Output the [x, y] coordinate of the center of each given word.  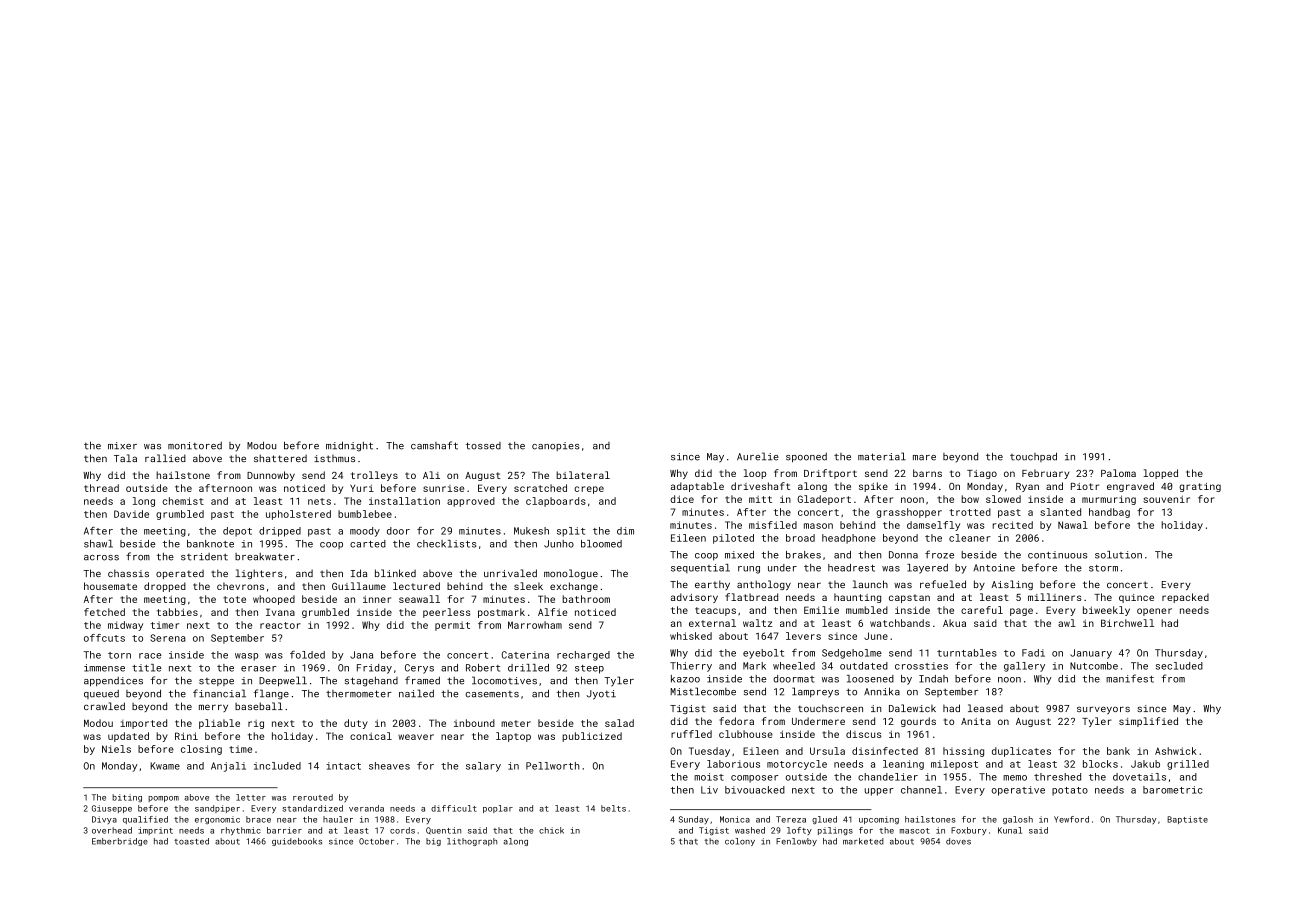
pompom [163, 799]
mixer [122, 446]
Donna [903, 555]
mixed [739, 555]
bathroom [586, 599]
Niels [116, 749]
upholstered [298, 515]
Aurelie [758, 456]
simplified [1148, 722]
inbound [474, 723]
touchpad [1033, 457]
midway [125, 626]
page [1021, 612]
